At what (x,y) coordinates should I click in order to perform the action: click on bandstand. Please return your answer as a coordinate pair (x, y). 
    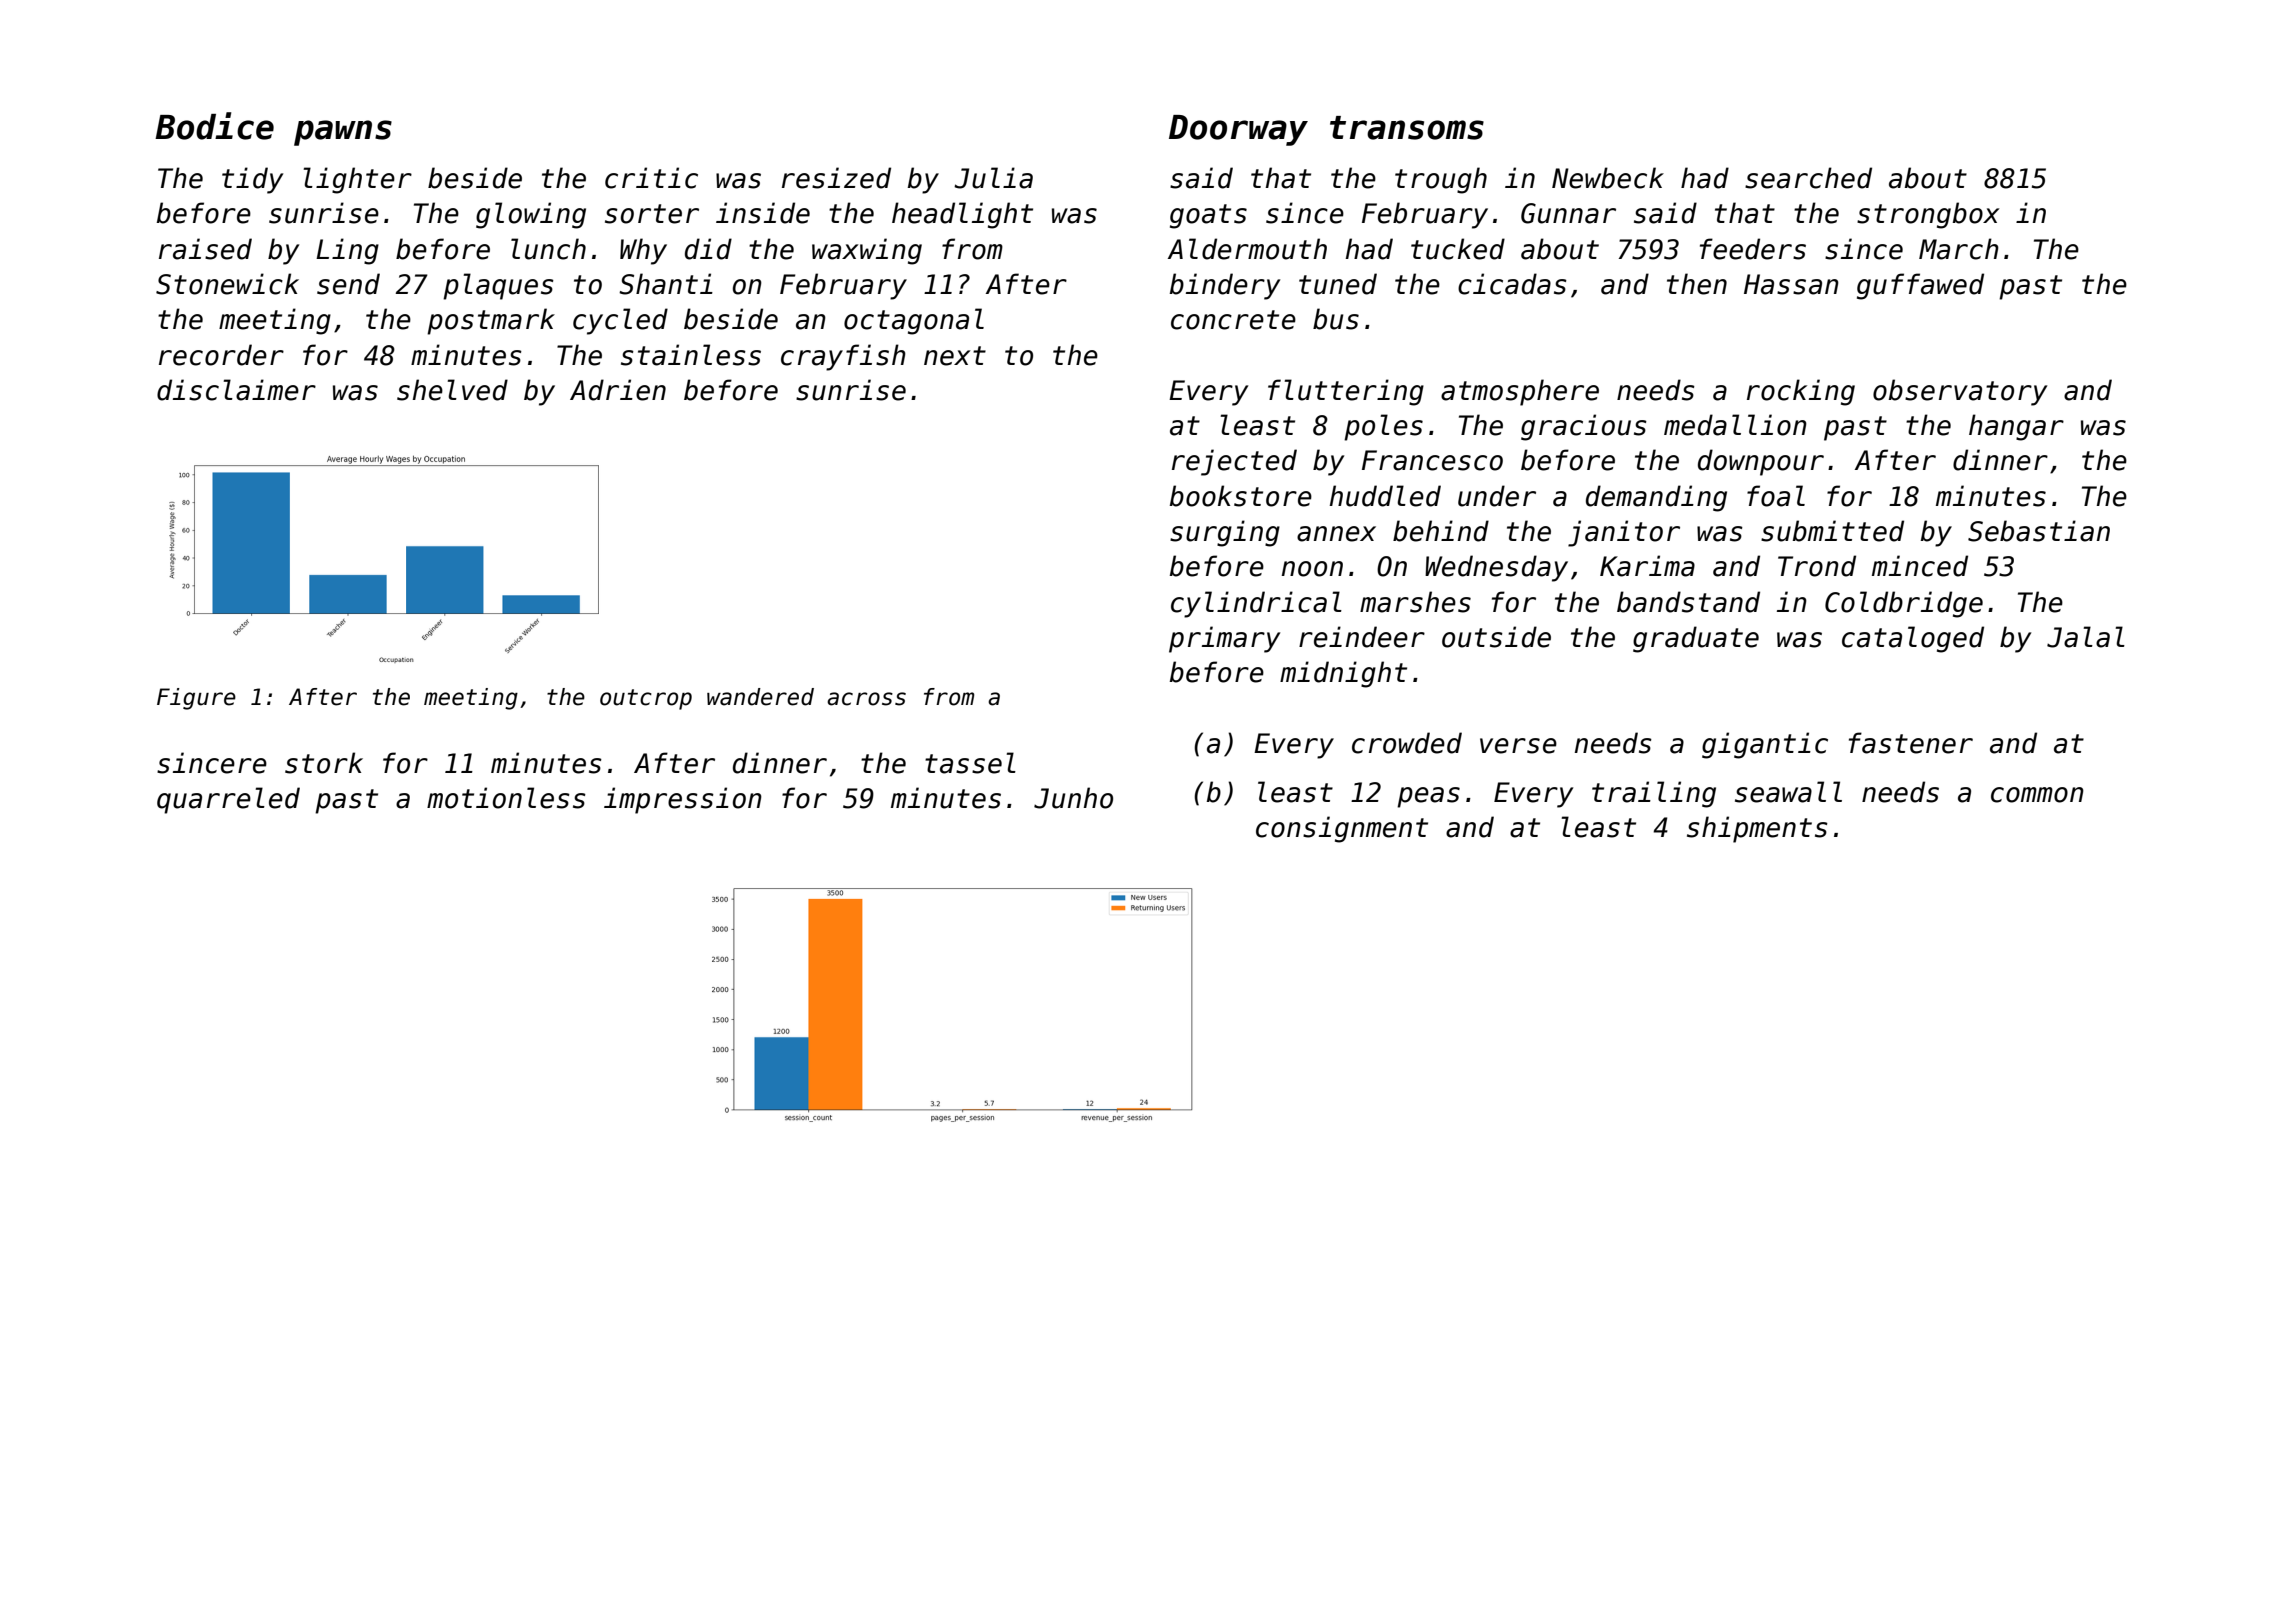
    Looking at the image, I should click on (1688, 602).
